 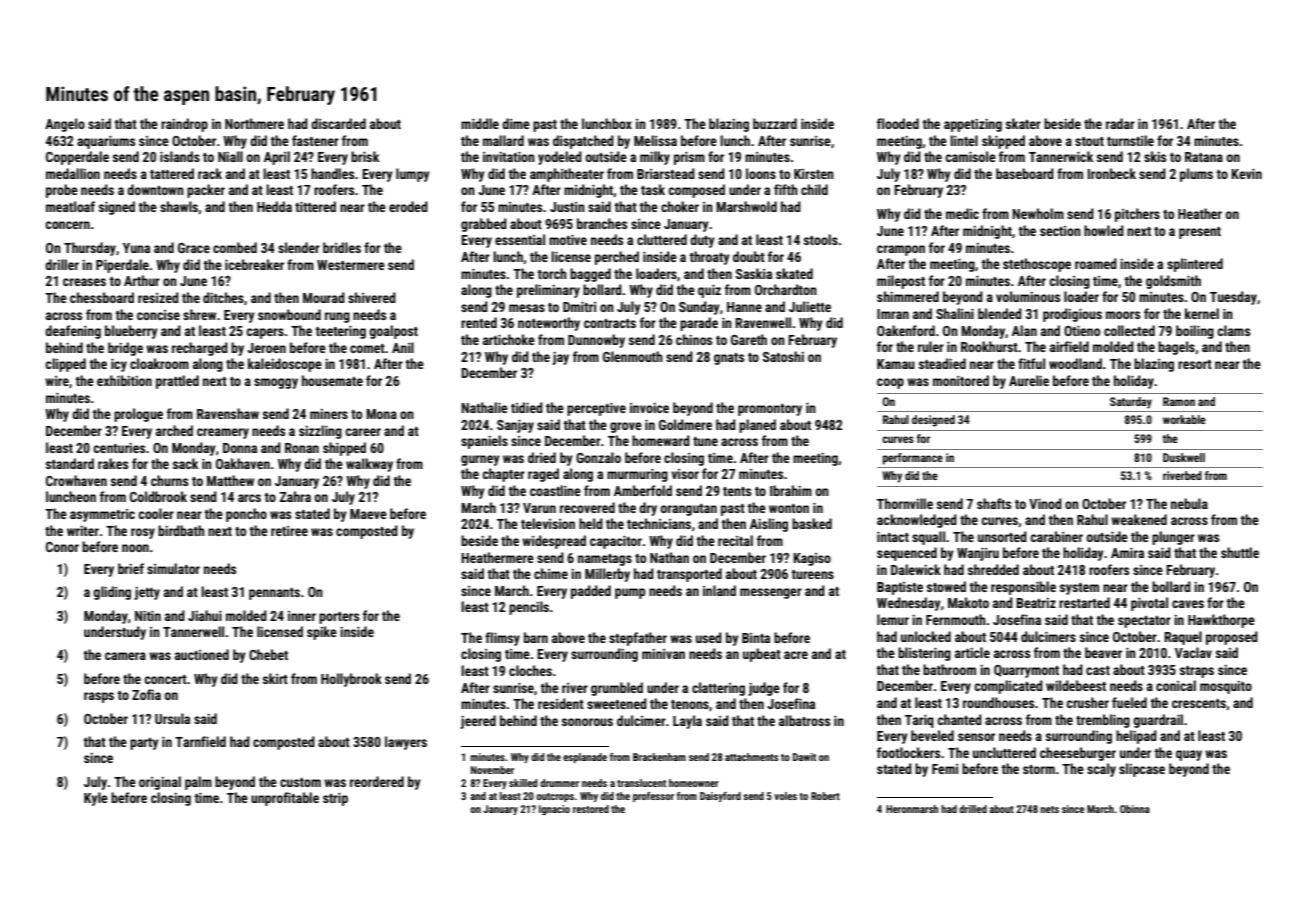 I want to click on radar, so click(x=1120, y=123).
